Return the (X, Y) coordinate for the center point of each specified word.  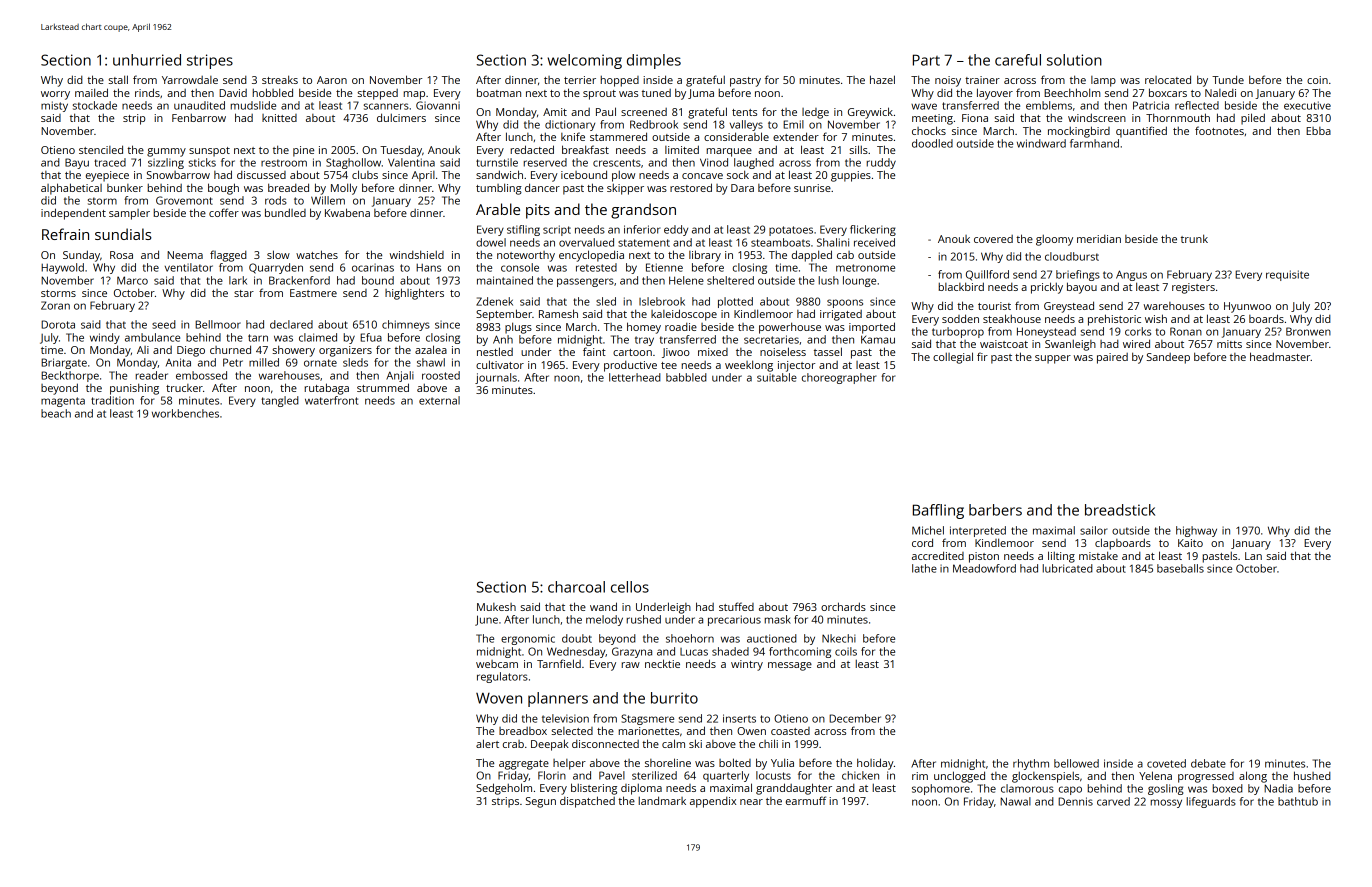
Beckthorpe (70, 376)
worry (55, 95)
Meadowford (984, 568)
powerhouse (790, 328)
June (486, 620)
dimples (654, 61)
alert (487, 743)
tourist (994, 306)
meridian (1099, 239)
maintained (505, 280)
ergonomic (528, 639)
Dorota (58, 324)
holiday (875, 764)
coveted (1166, 763)
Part (926, 60)
